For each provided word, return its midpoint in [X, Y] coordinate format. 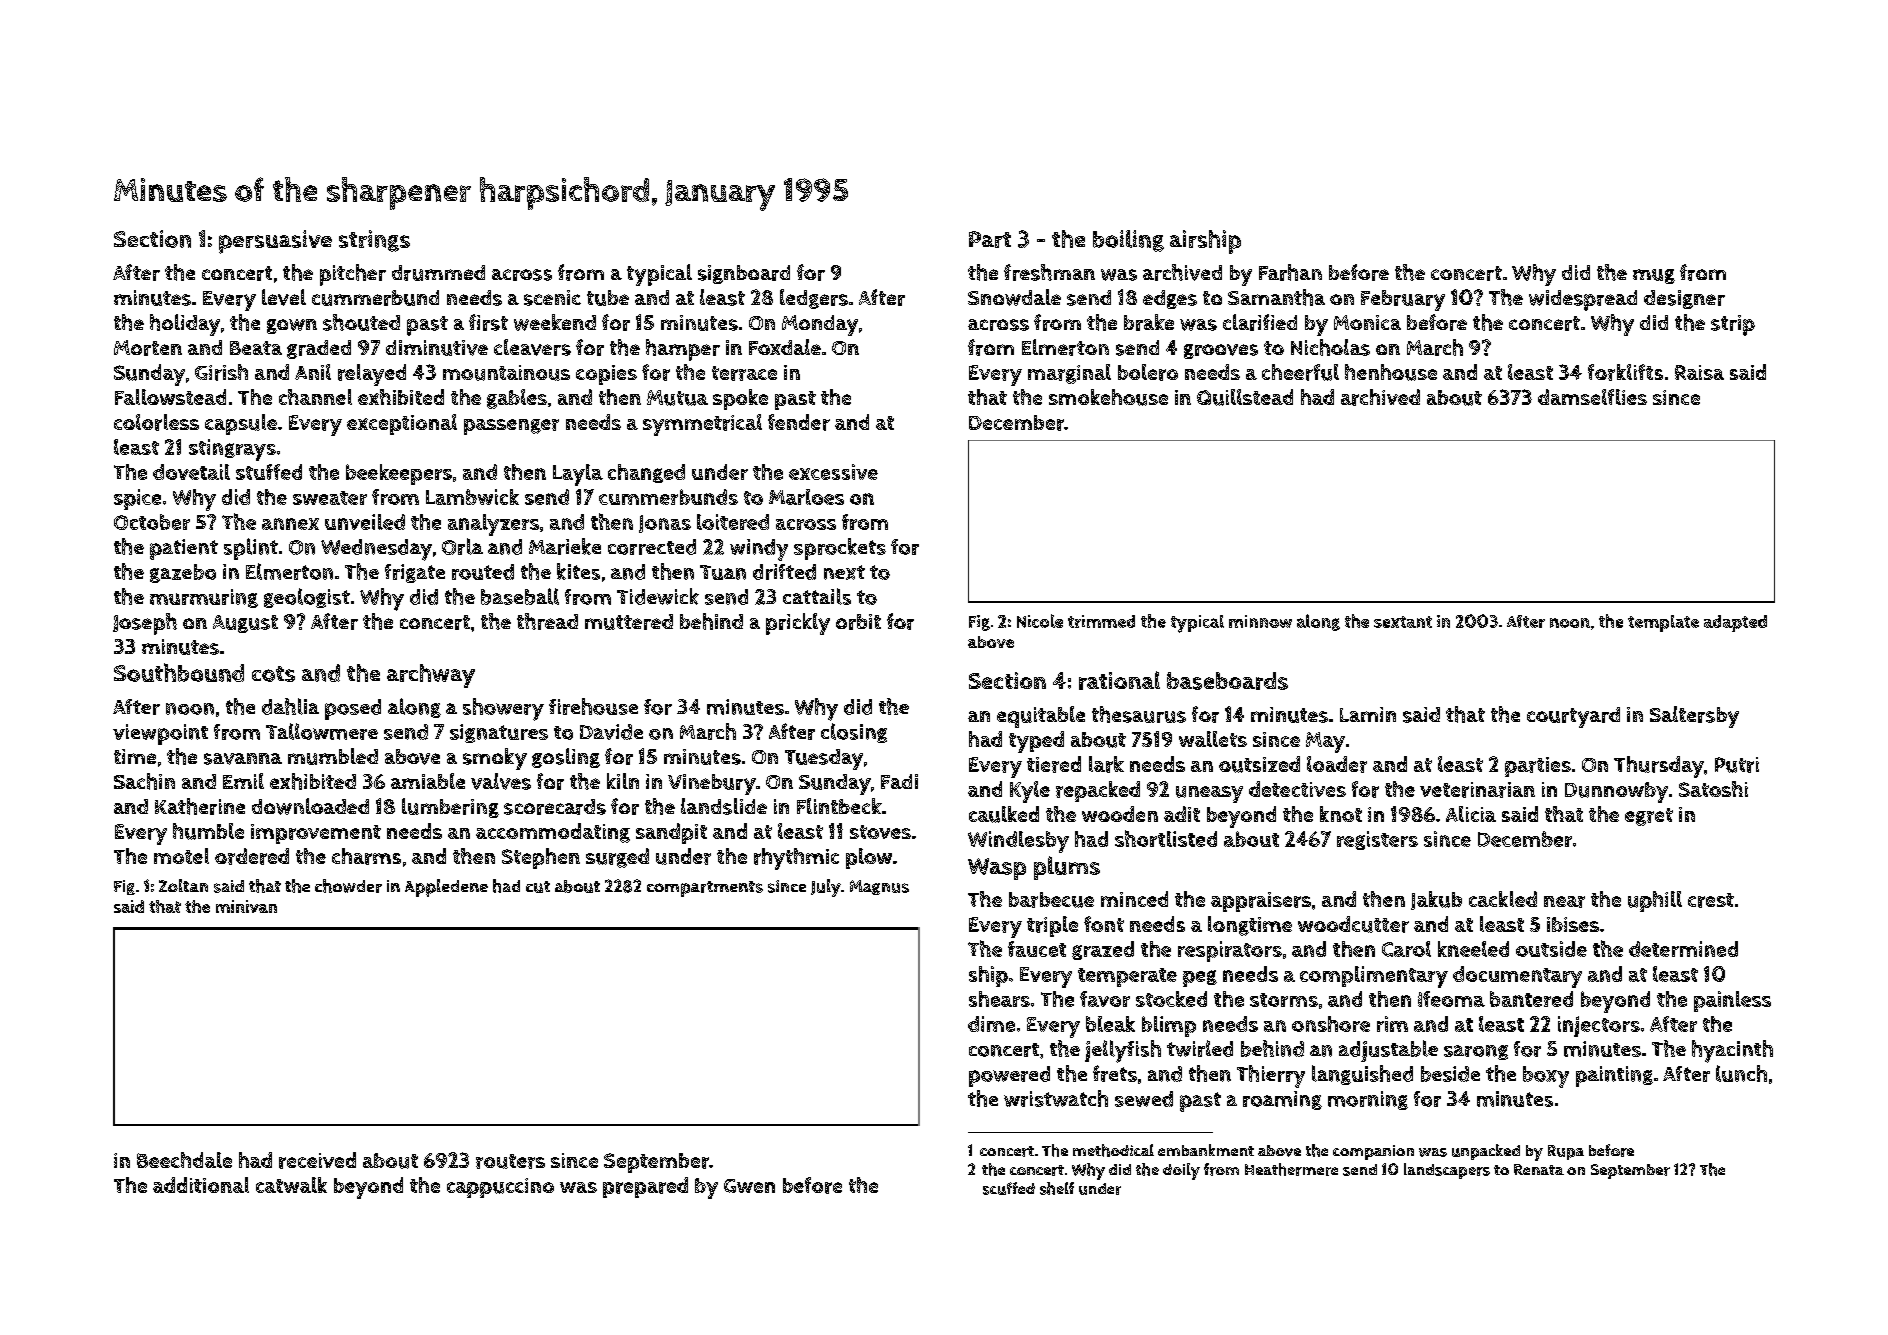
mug [1654, 276]
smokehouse [1108, 397]
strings [374, 241]
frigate [415, 573]
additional [201, 1185]
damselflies [1592, 397]
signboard [744, 274]
